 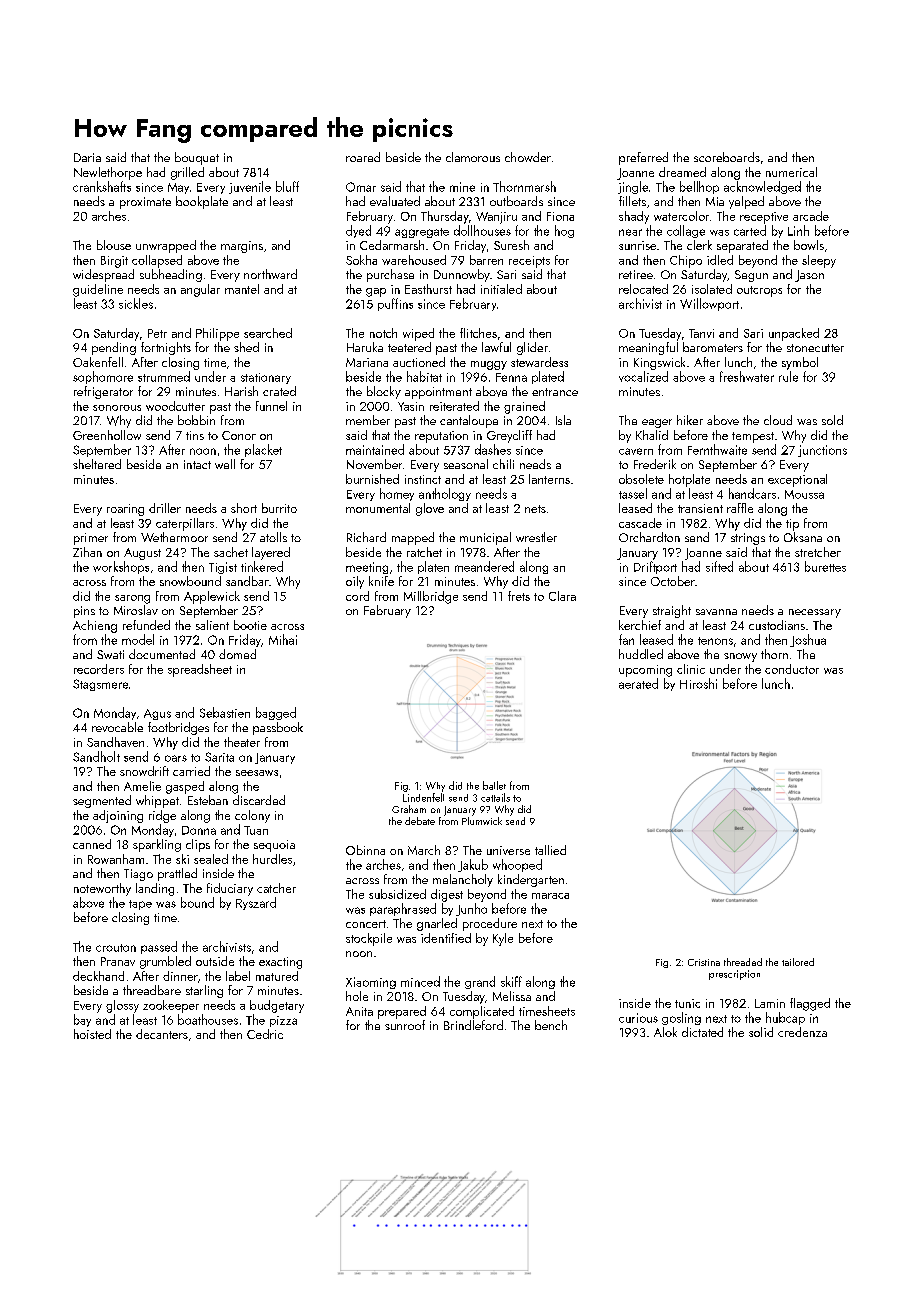 I want to click on burettes, so click(x=825, y=566).
